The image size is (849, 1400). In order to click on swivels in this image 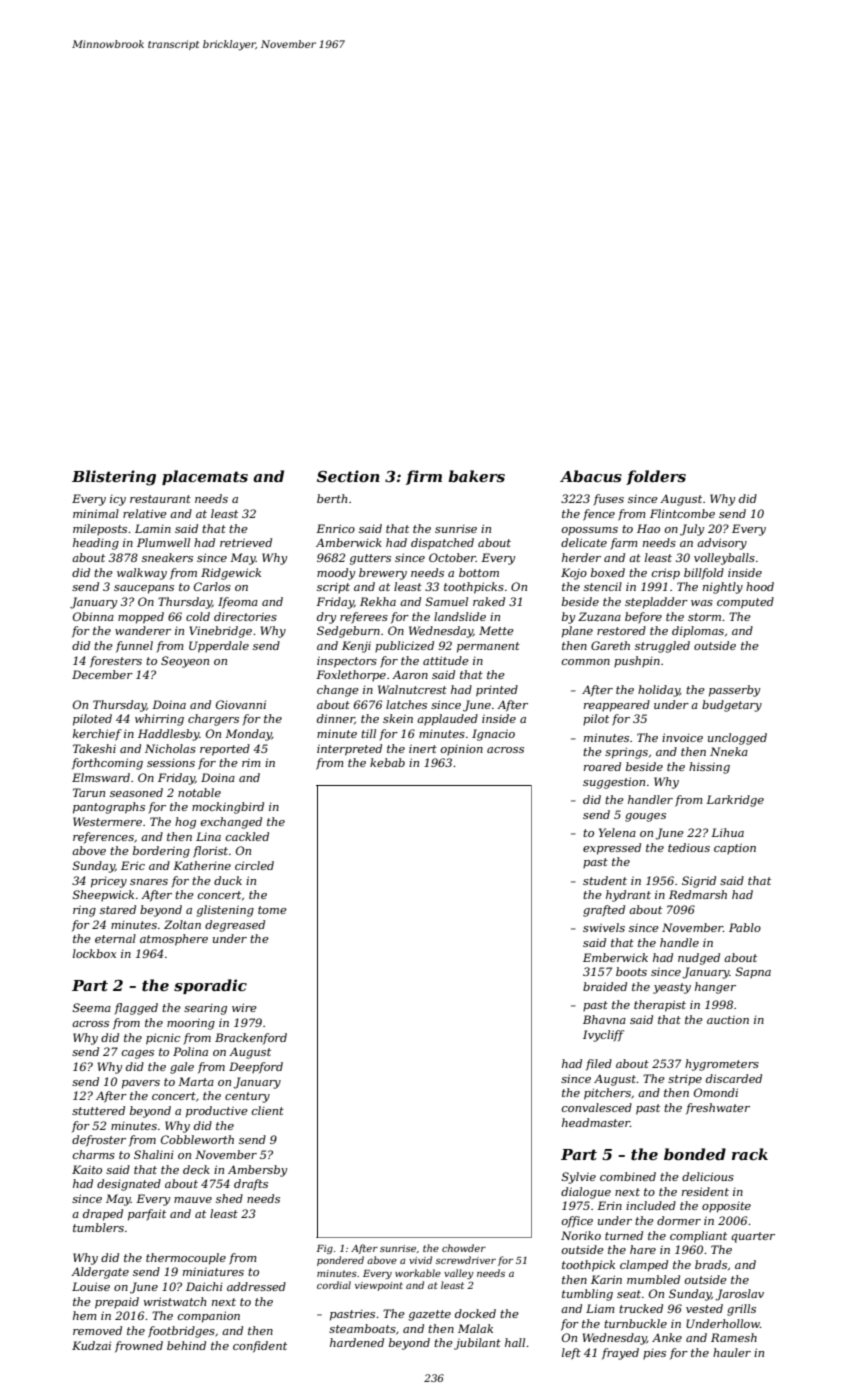, I will do `click(604, 927)`.
